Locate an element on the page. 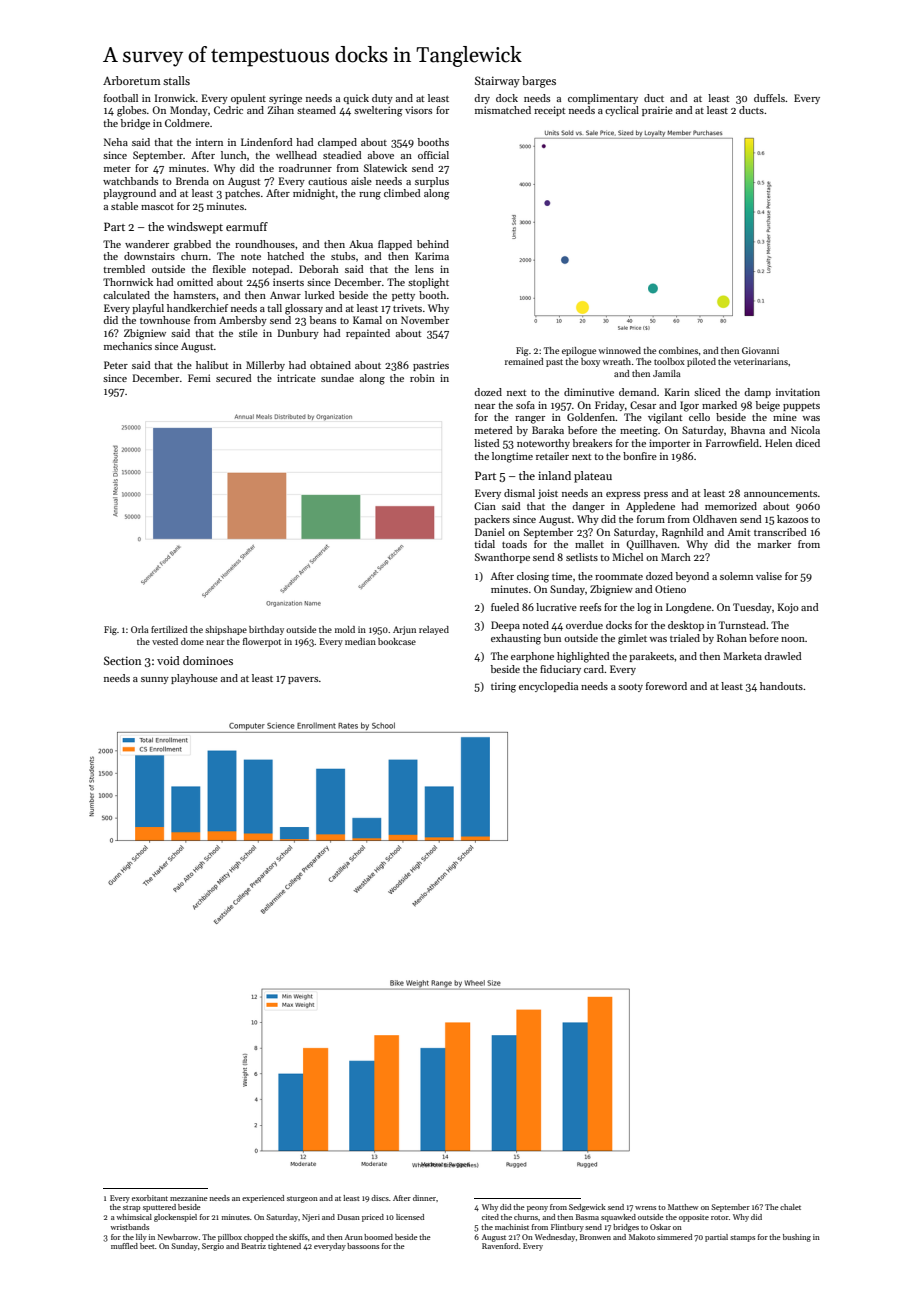  Longdene is located at coordinates (688, 608).
